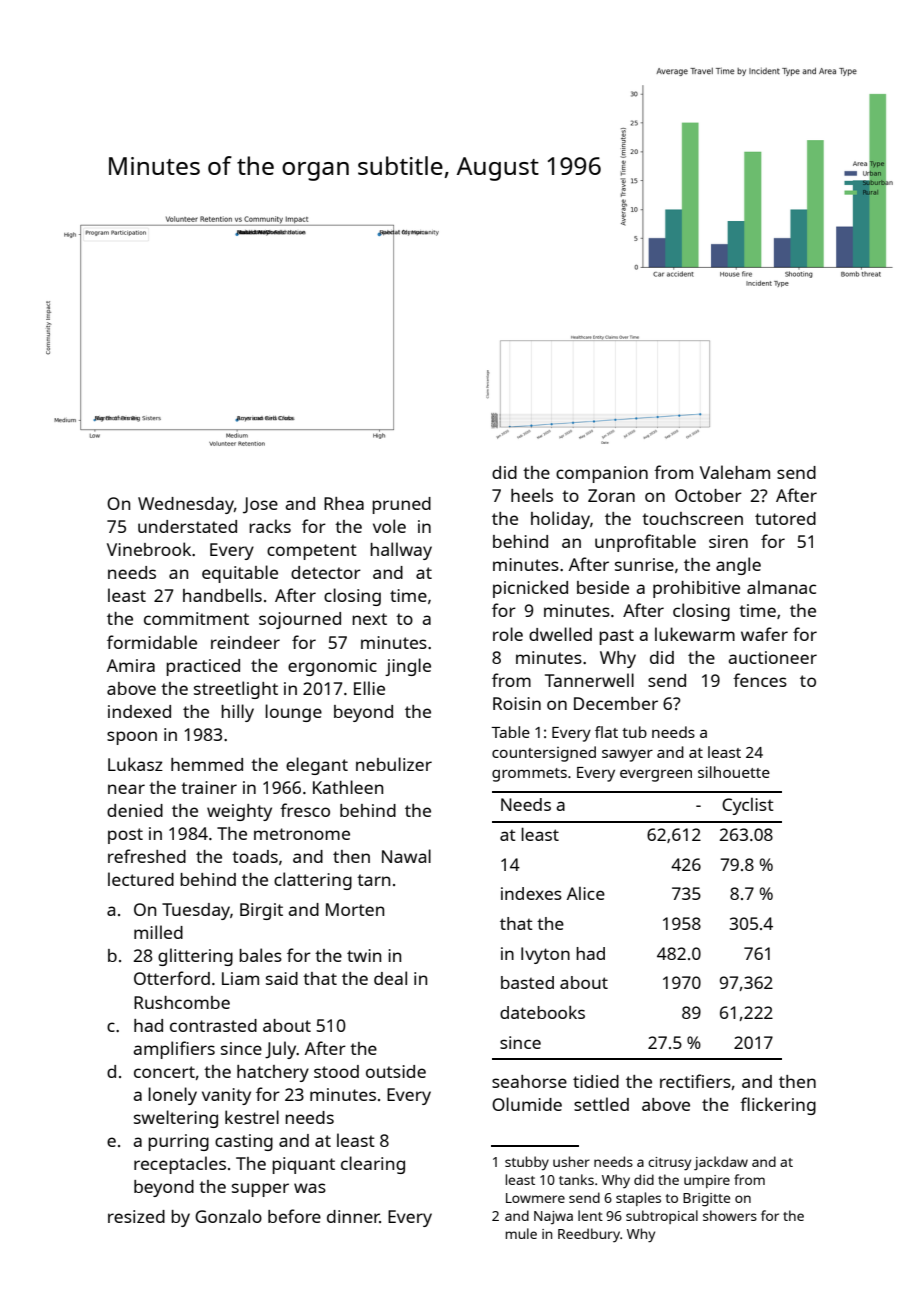 The width and height of the document is (924, 1311). Describe the element at coordinates (406, 856) in the document. I see `Nawal` at that location.
